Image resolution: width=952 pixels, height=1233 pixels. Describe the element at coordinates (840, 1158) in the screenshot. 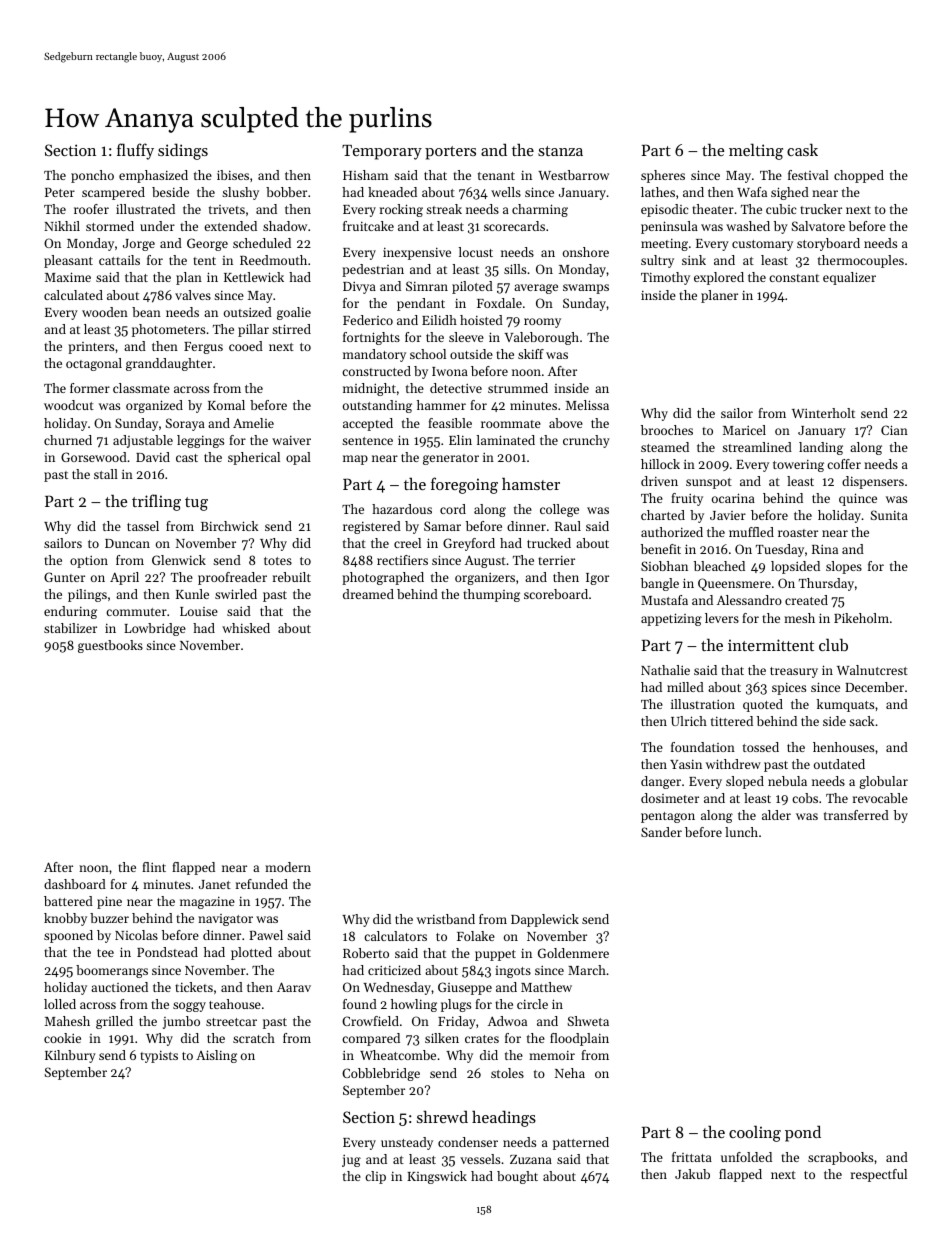

I see `scrapbooks` at that location.
